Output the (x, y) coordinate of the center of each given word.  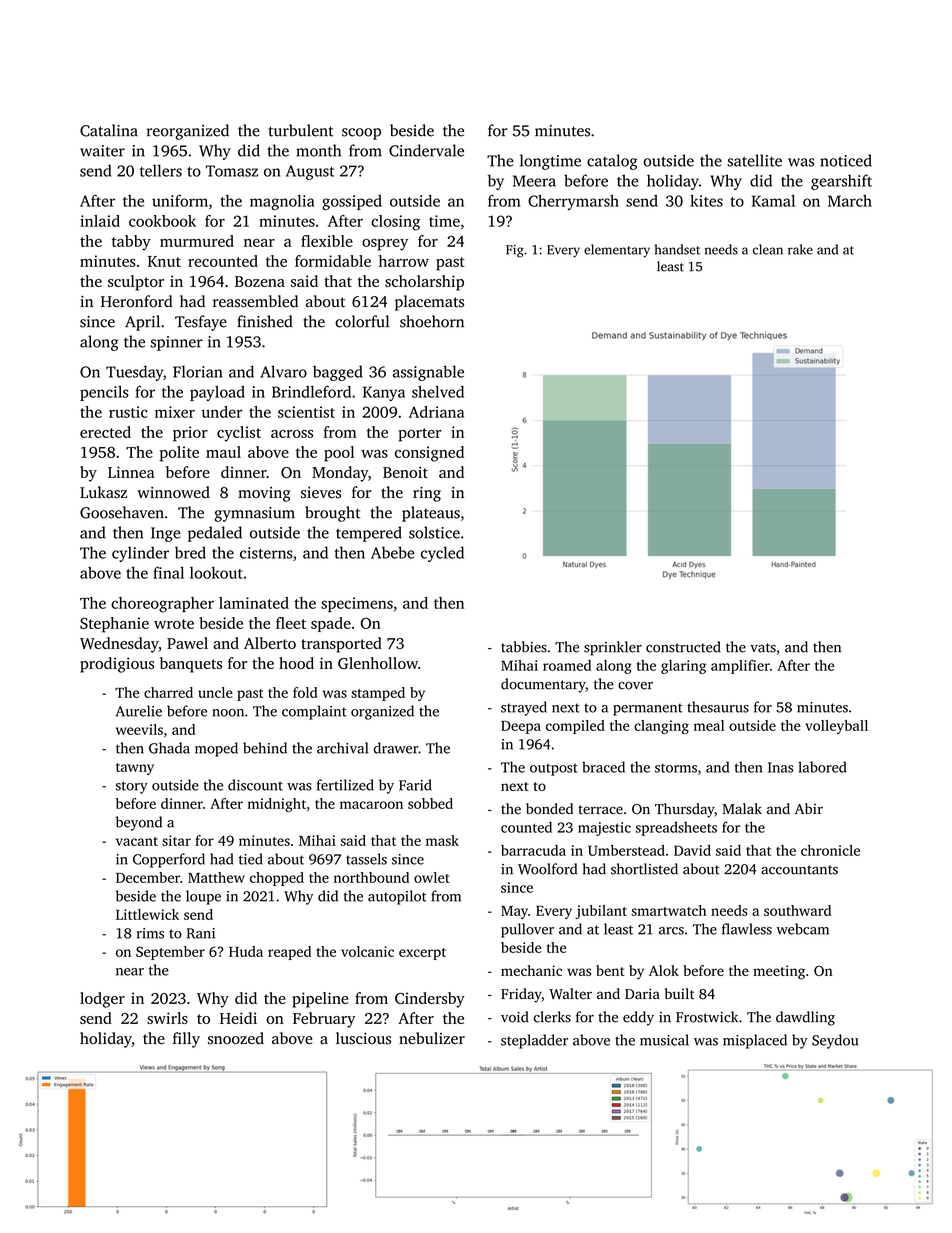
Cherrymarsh (573, 202)
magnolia (282, 202)
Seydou (835, 1041)
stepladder (534, 1041)
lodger (102, 1000)
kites (706, 200)
